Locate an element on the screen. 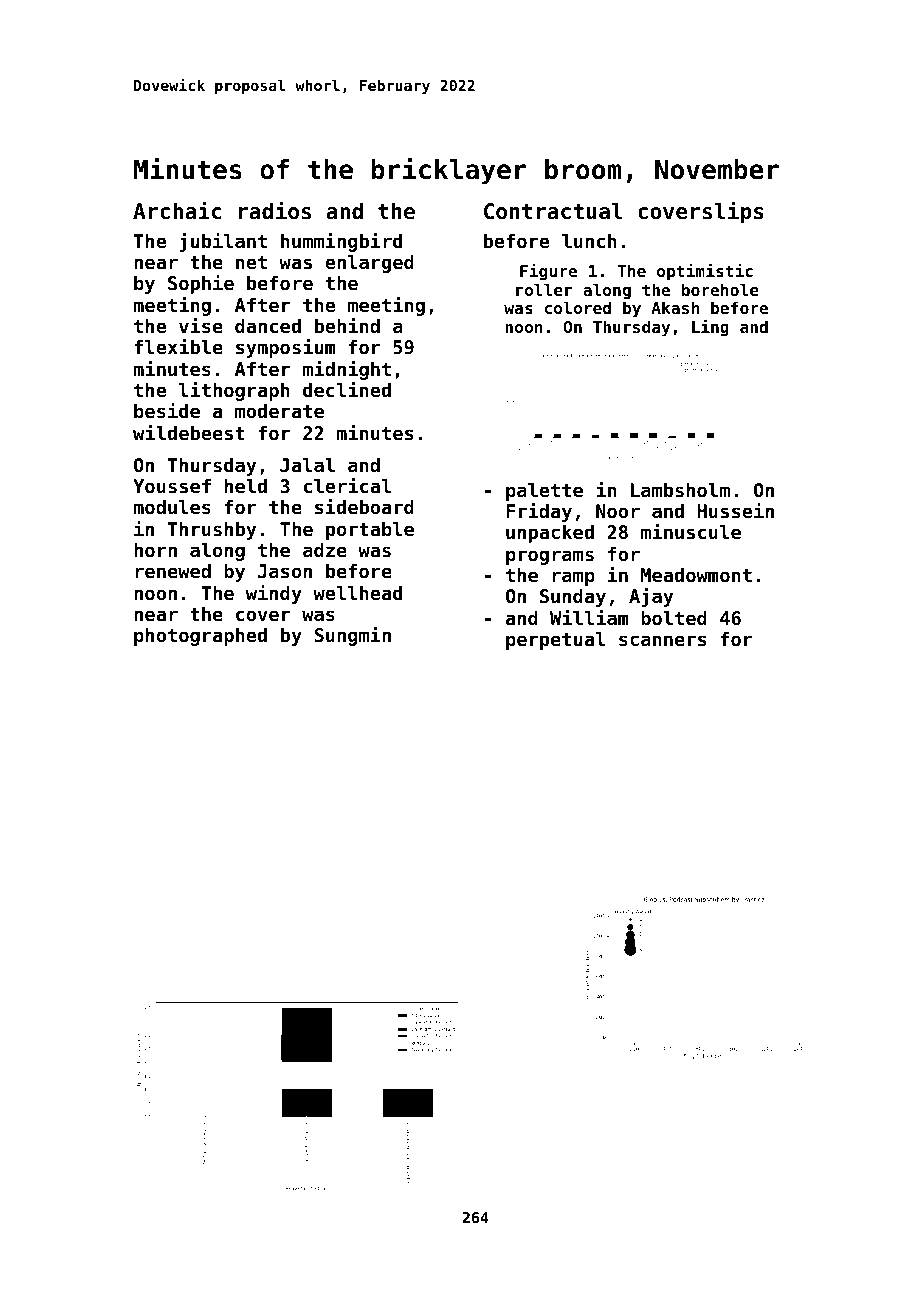 The image size is (924, 1311). flexible is located at coordinates (178, 346).
